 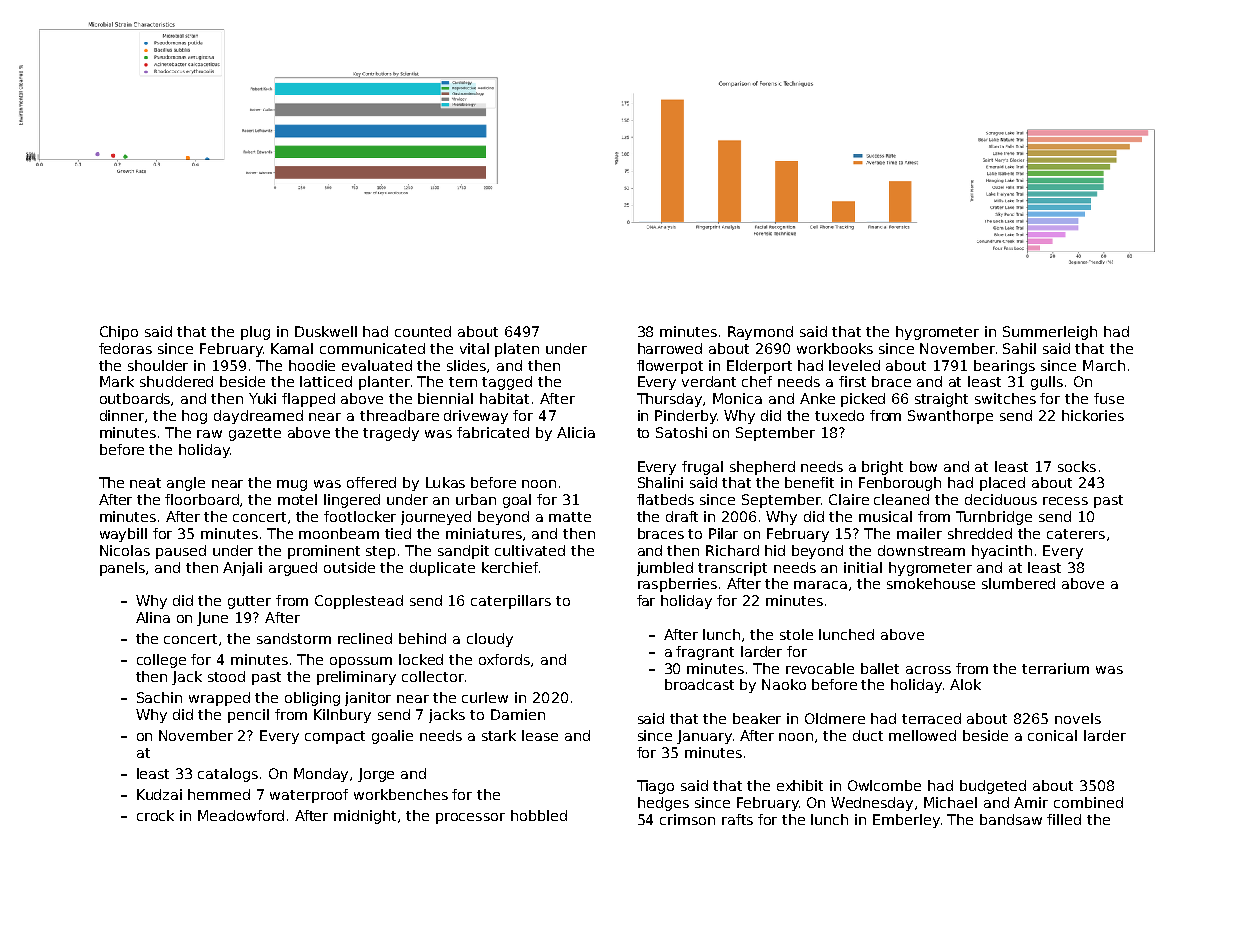 What do you see at coordinates (980, 533) in the document?
I see `shredded` at bounding box center [980, 533].
